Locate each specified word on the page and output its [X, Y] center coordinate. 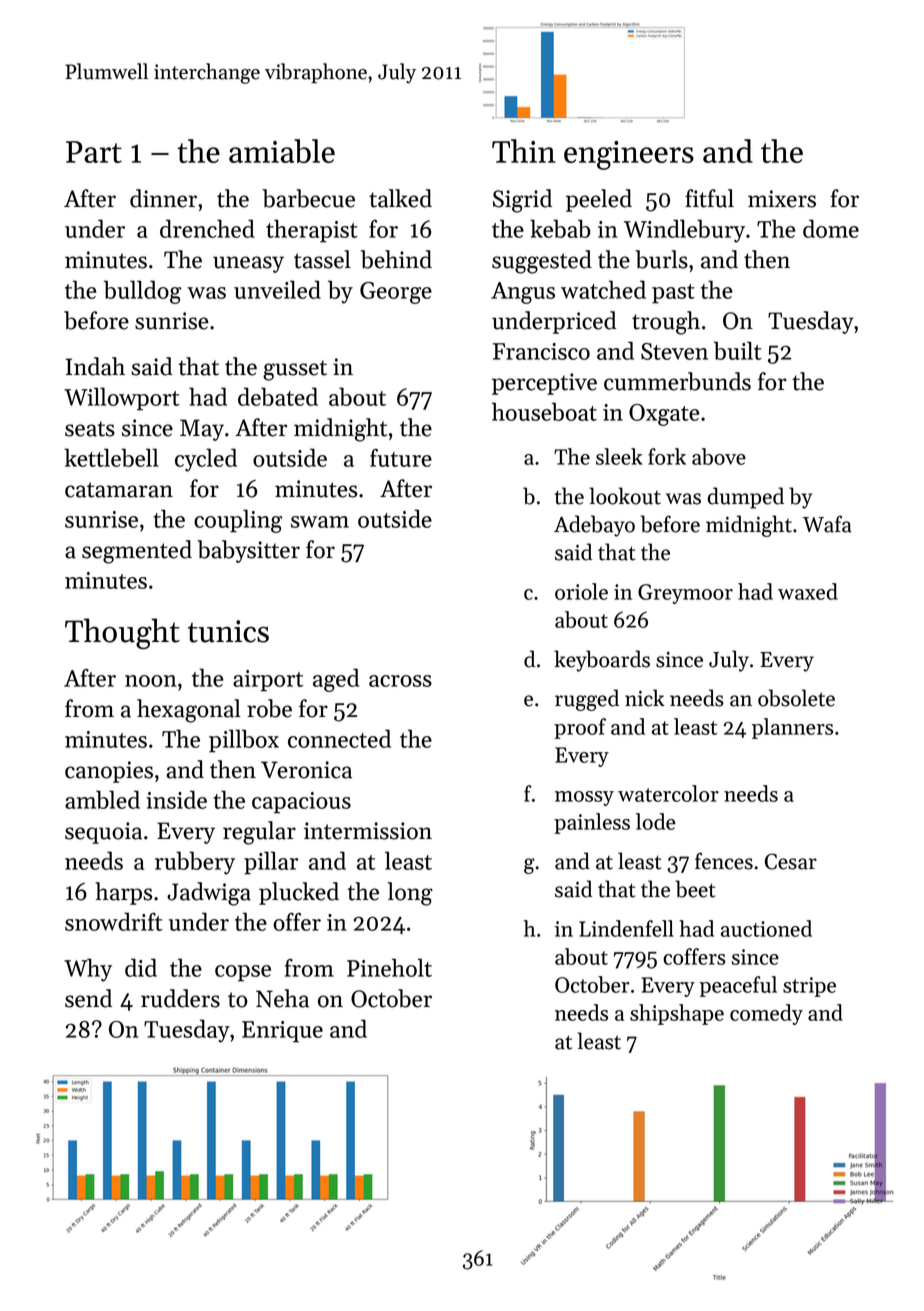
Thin [523, 151]
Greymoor [685, 594]
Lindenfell [626, 928]
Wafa [827, 524]
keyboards [602, 661]
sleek [619, 456]
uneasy [248, 264]
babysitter [248, 551]
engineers [629, 155]
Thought [122, 634]
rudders [180, 998]
